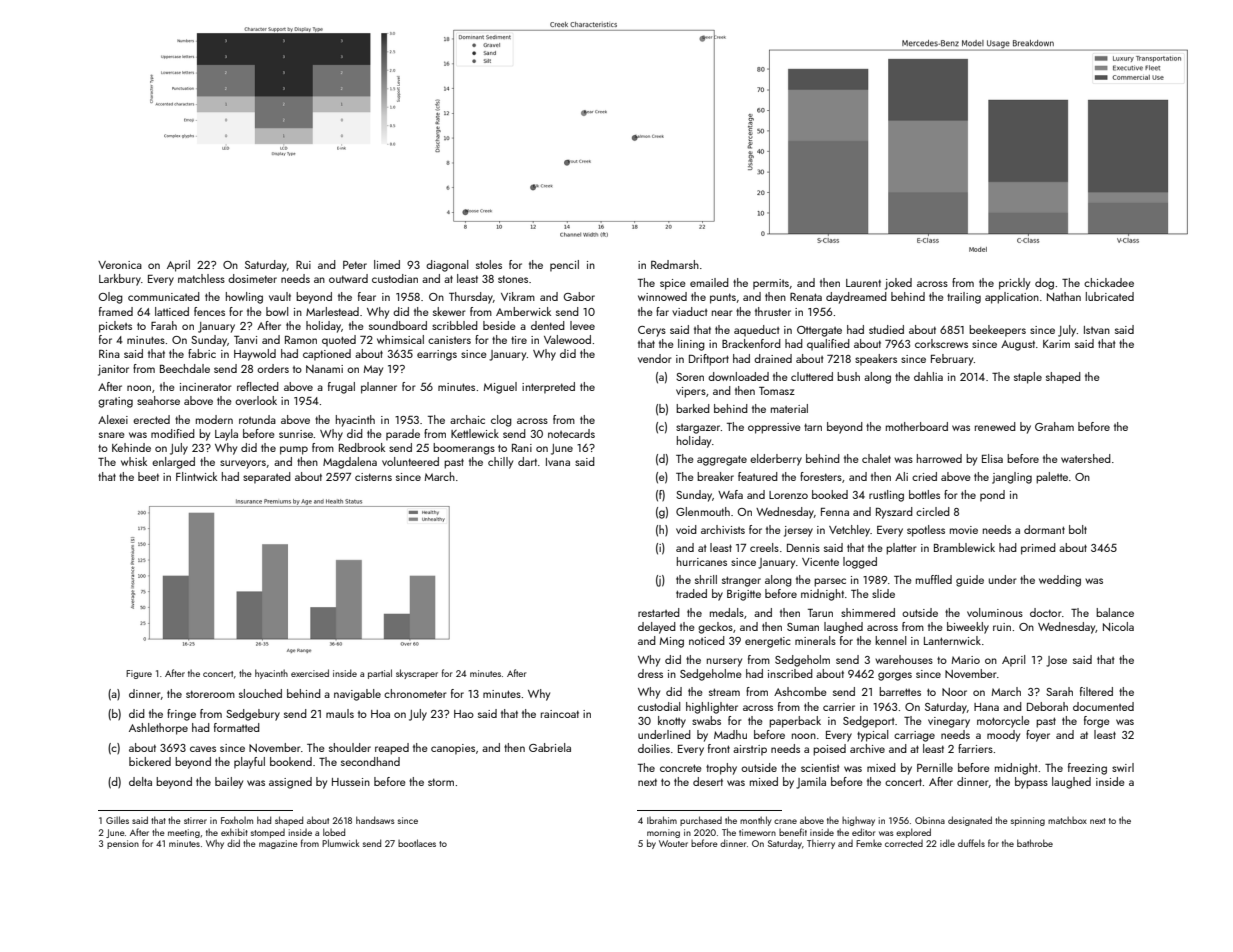 This document has width=1233, height=952. I want to click on custodial, so click(659, 706).
